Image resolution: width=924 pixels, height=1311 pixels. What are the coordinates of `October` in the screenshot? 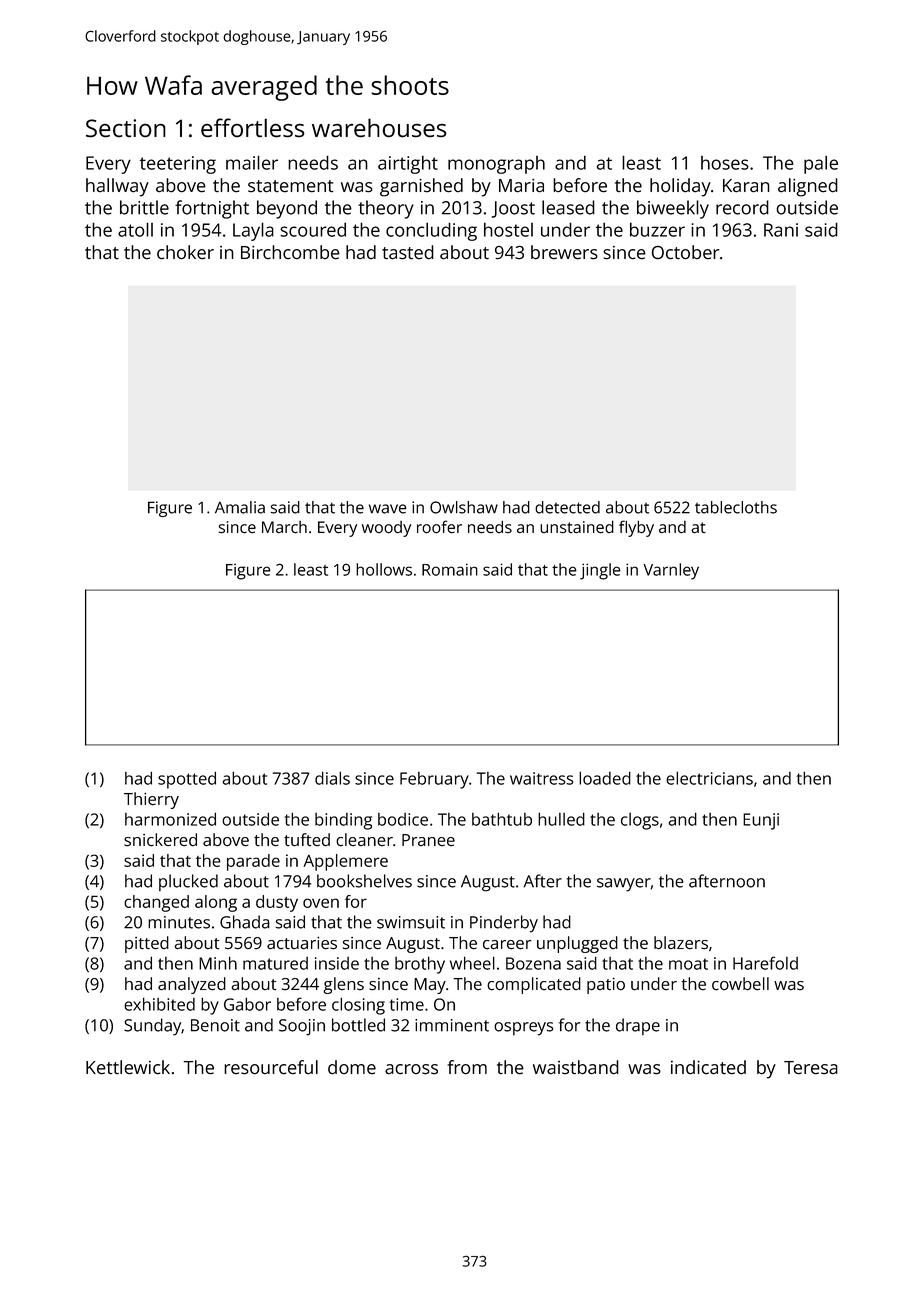 It's located at (685, 252).
